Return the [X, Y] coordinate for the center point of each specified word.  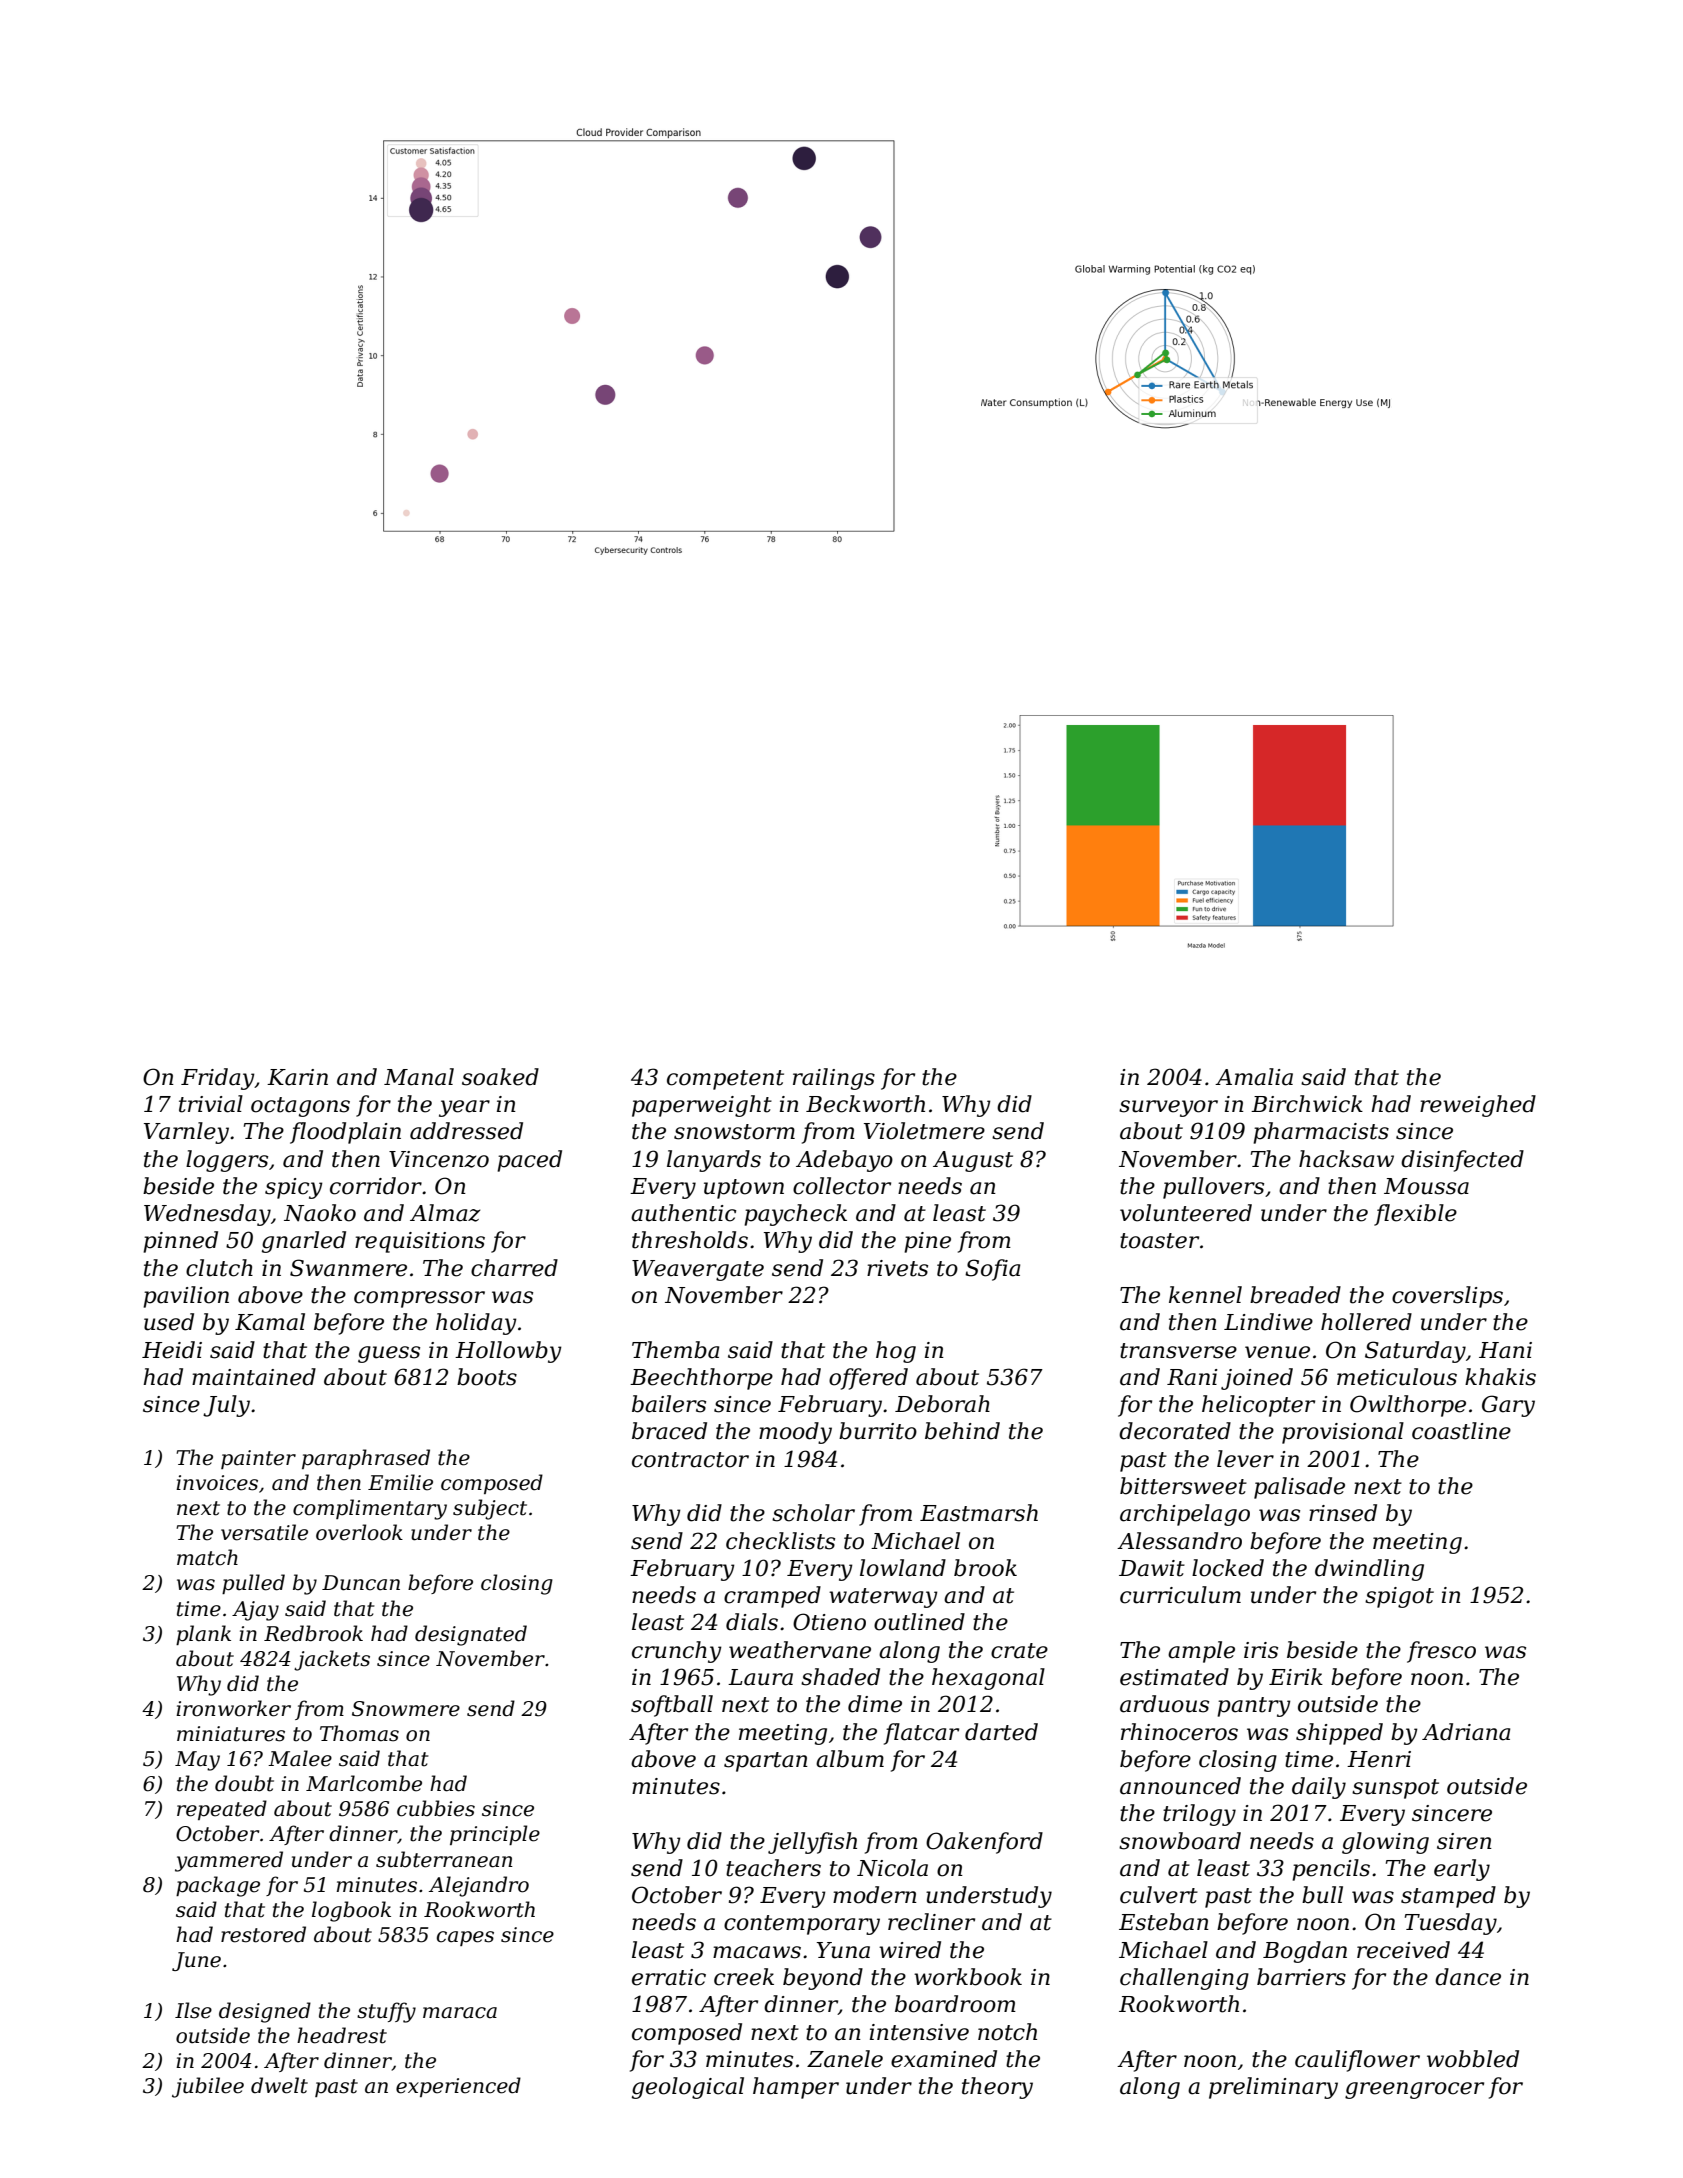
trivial [211, 1104]
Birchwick [1307, 1104]
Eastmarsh [979, 1513]
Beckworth [865, 1104]
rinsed [1343, 1513]
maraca [460, 2013]
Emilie [400, 1482]
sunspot [1395, 1789]
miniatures [231, 1734]
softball [672, 1706]
